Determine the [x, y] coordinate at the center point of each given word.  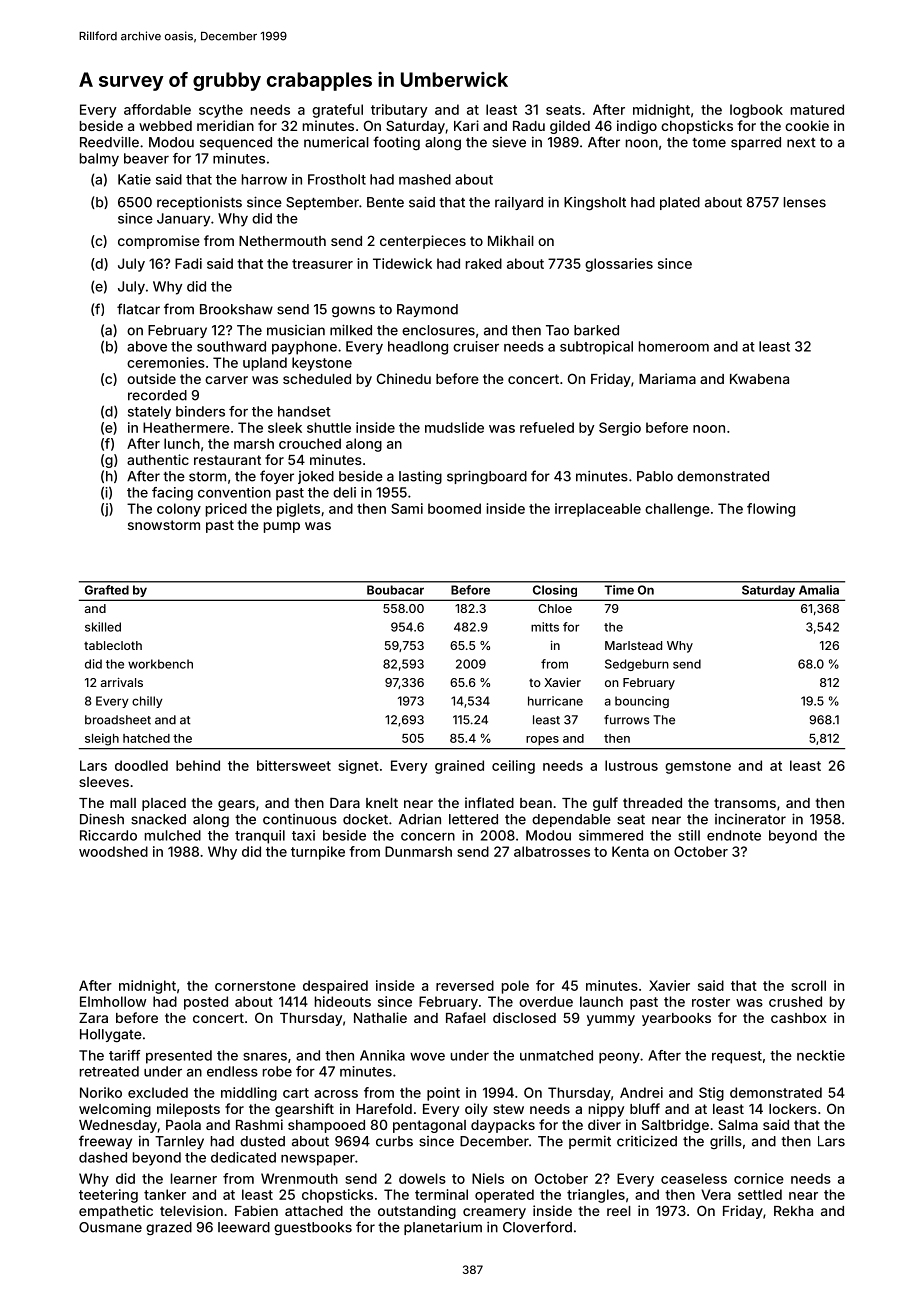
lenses [805, 202]
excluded [158, 1092]
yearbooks [676, 1019]
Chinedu [404, 378]
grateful [337, 111]
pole [515, 987]
